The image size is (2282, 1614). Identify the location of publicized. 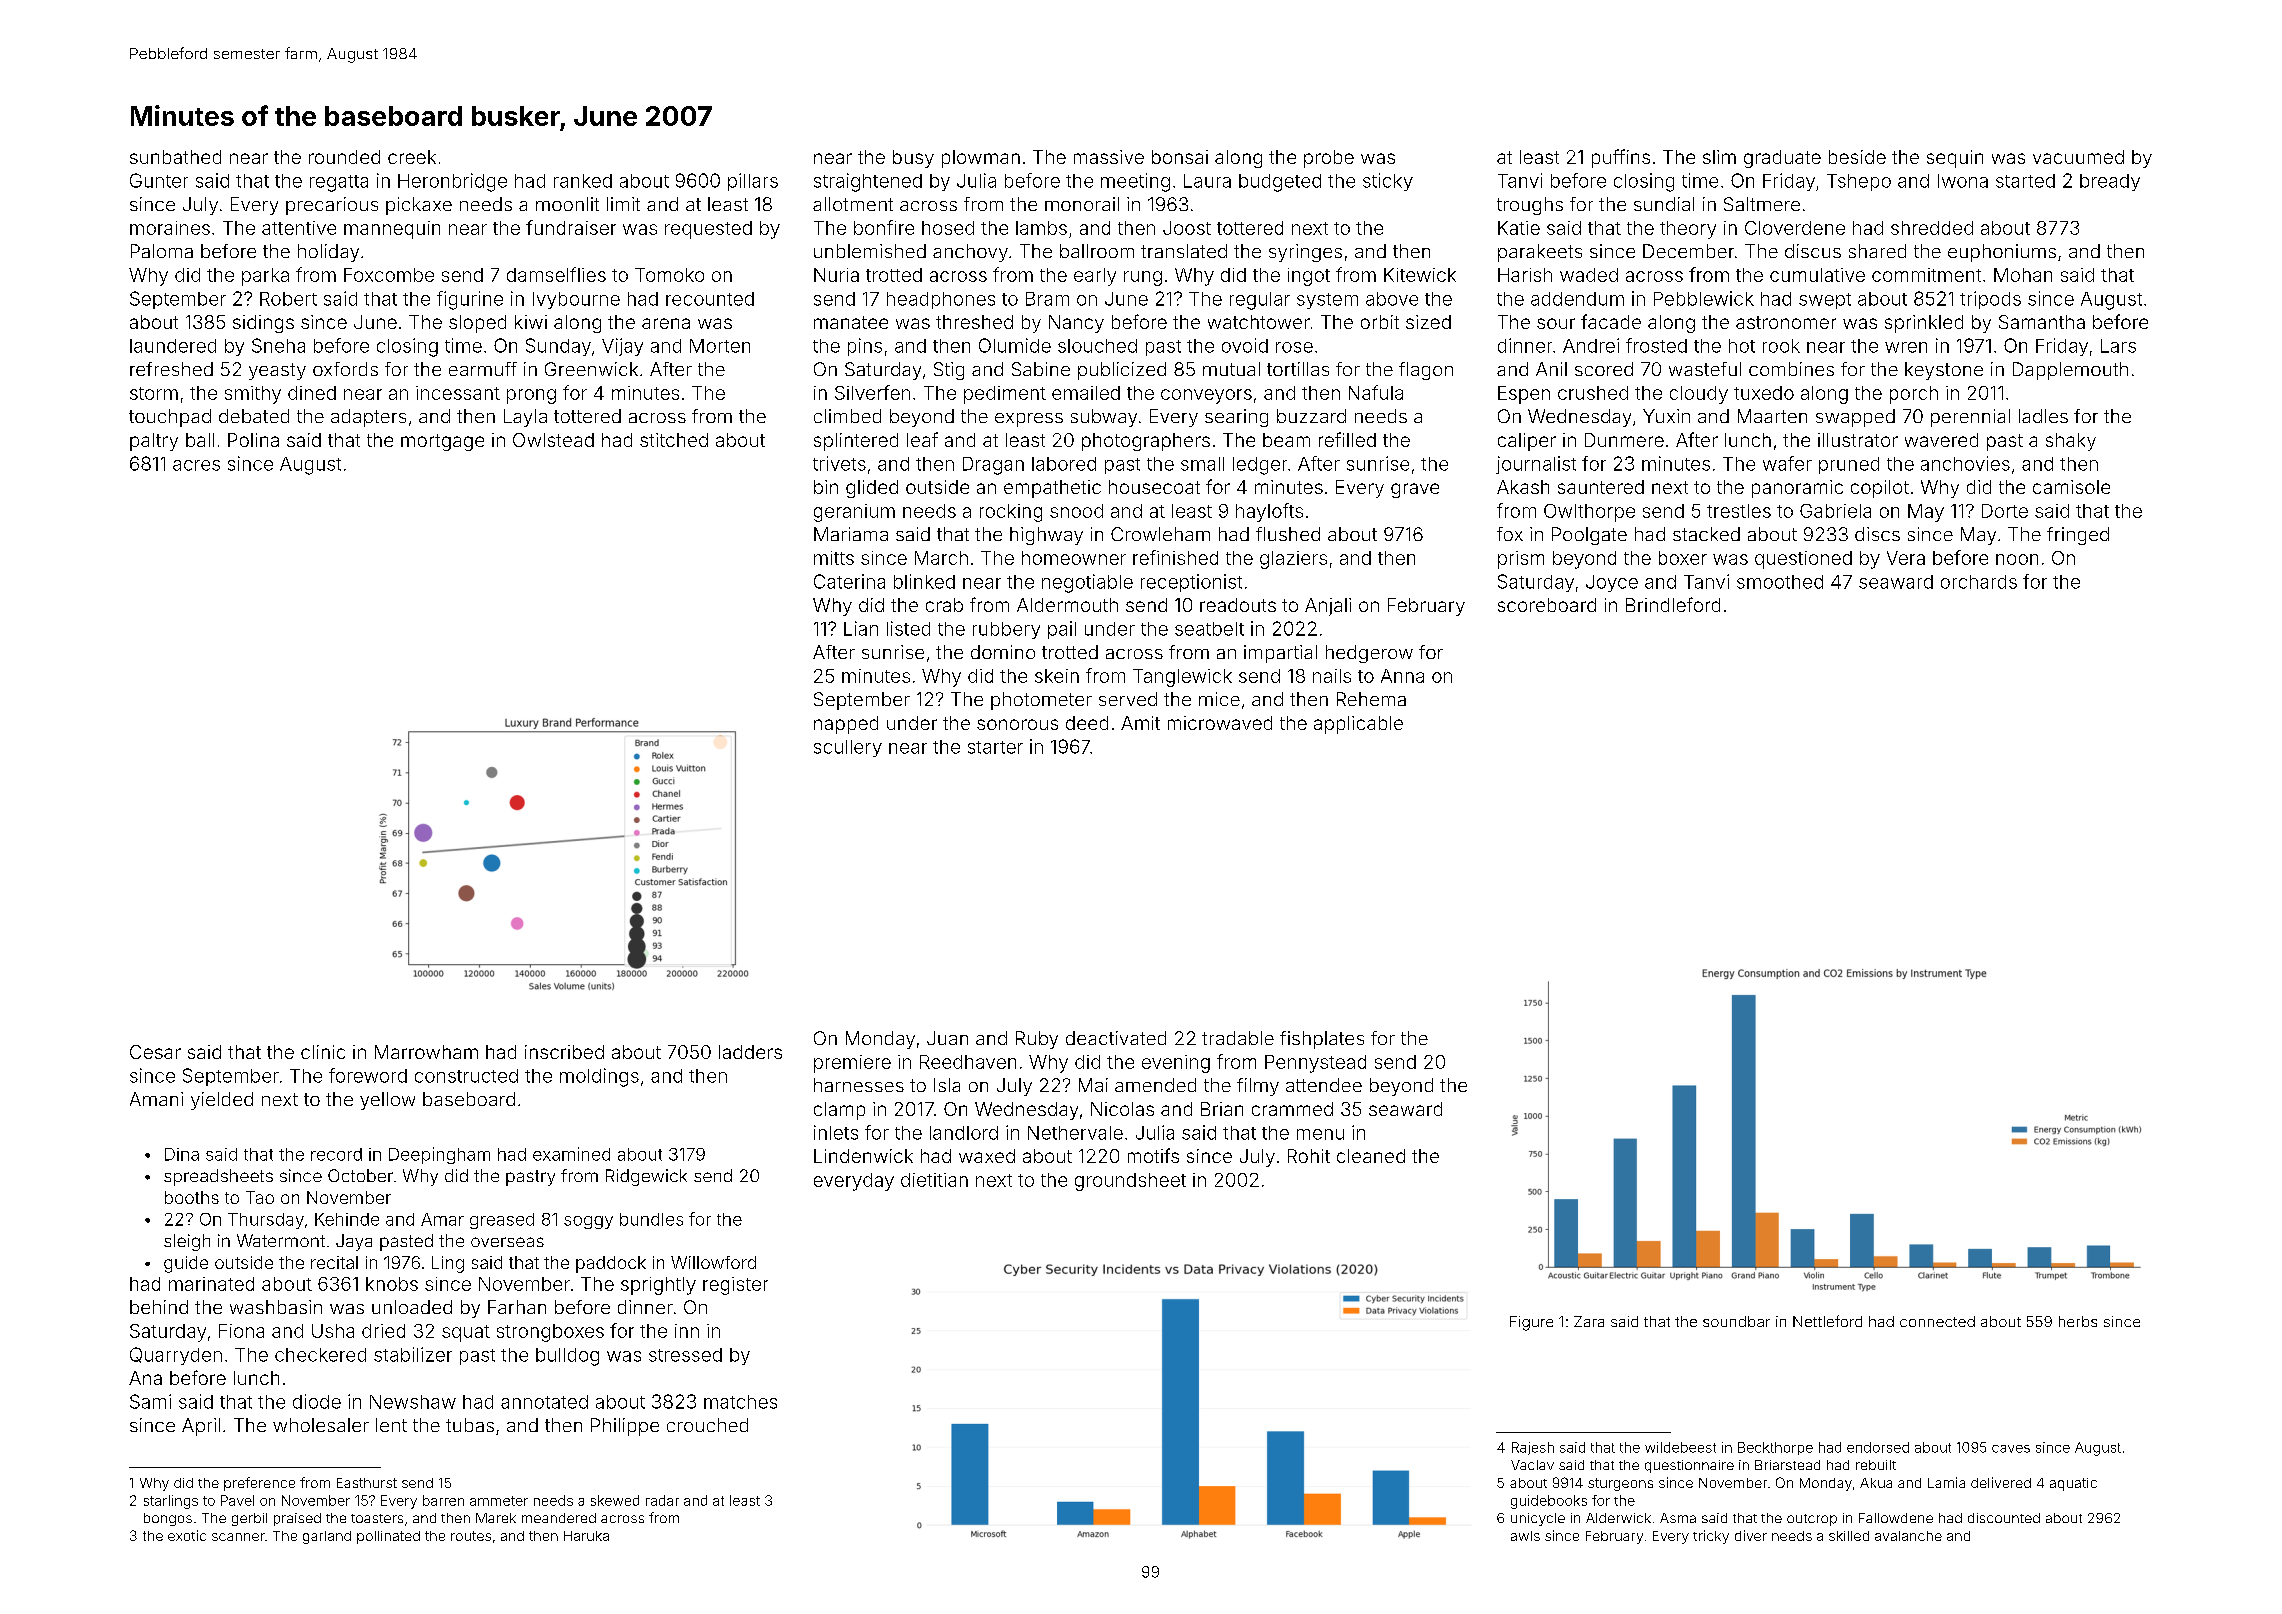
(1122, 371).
